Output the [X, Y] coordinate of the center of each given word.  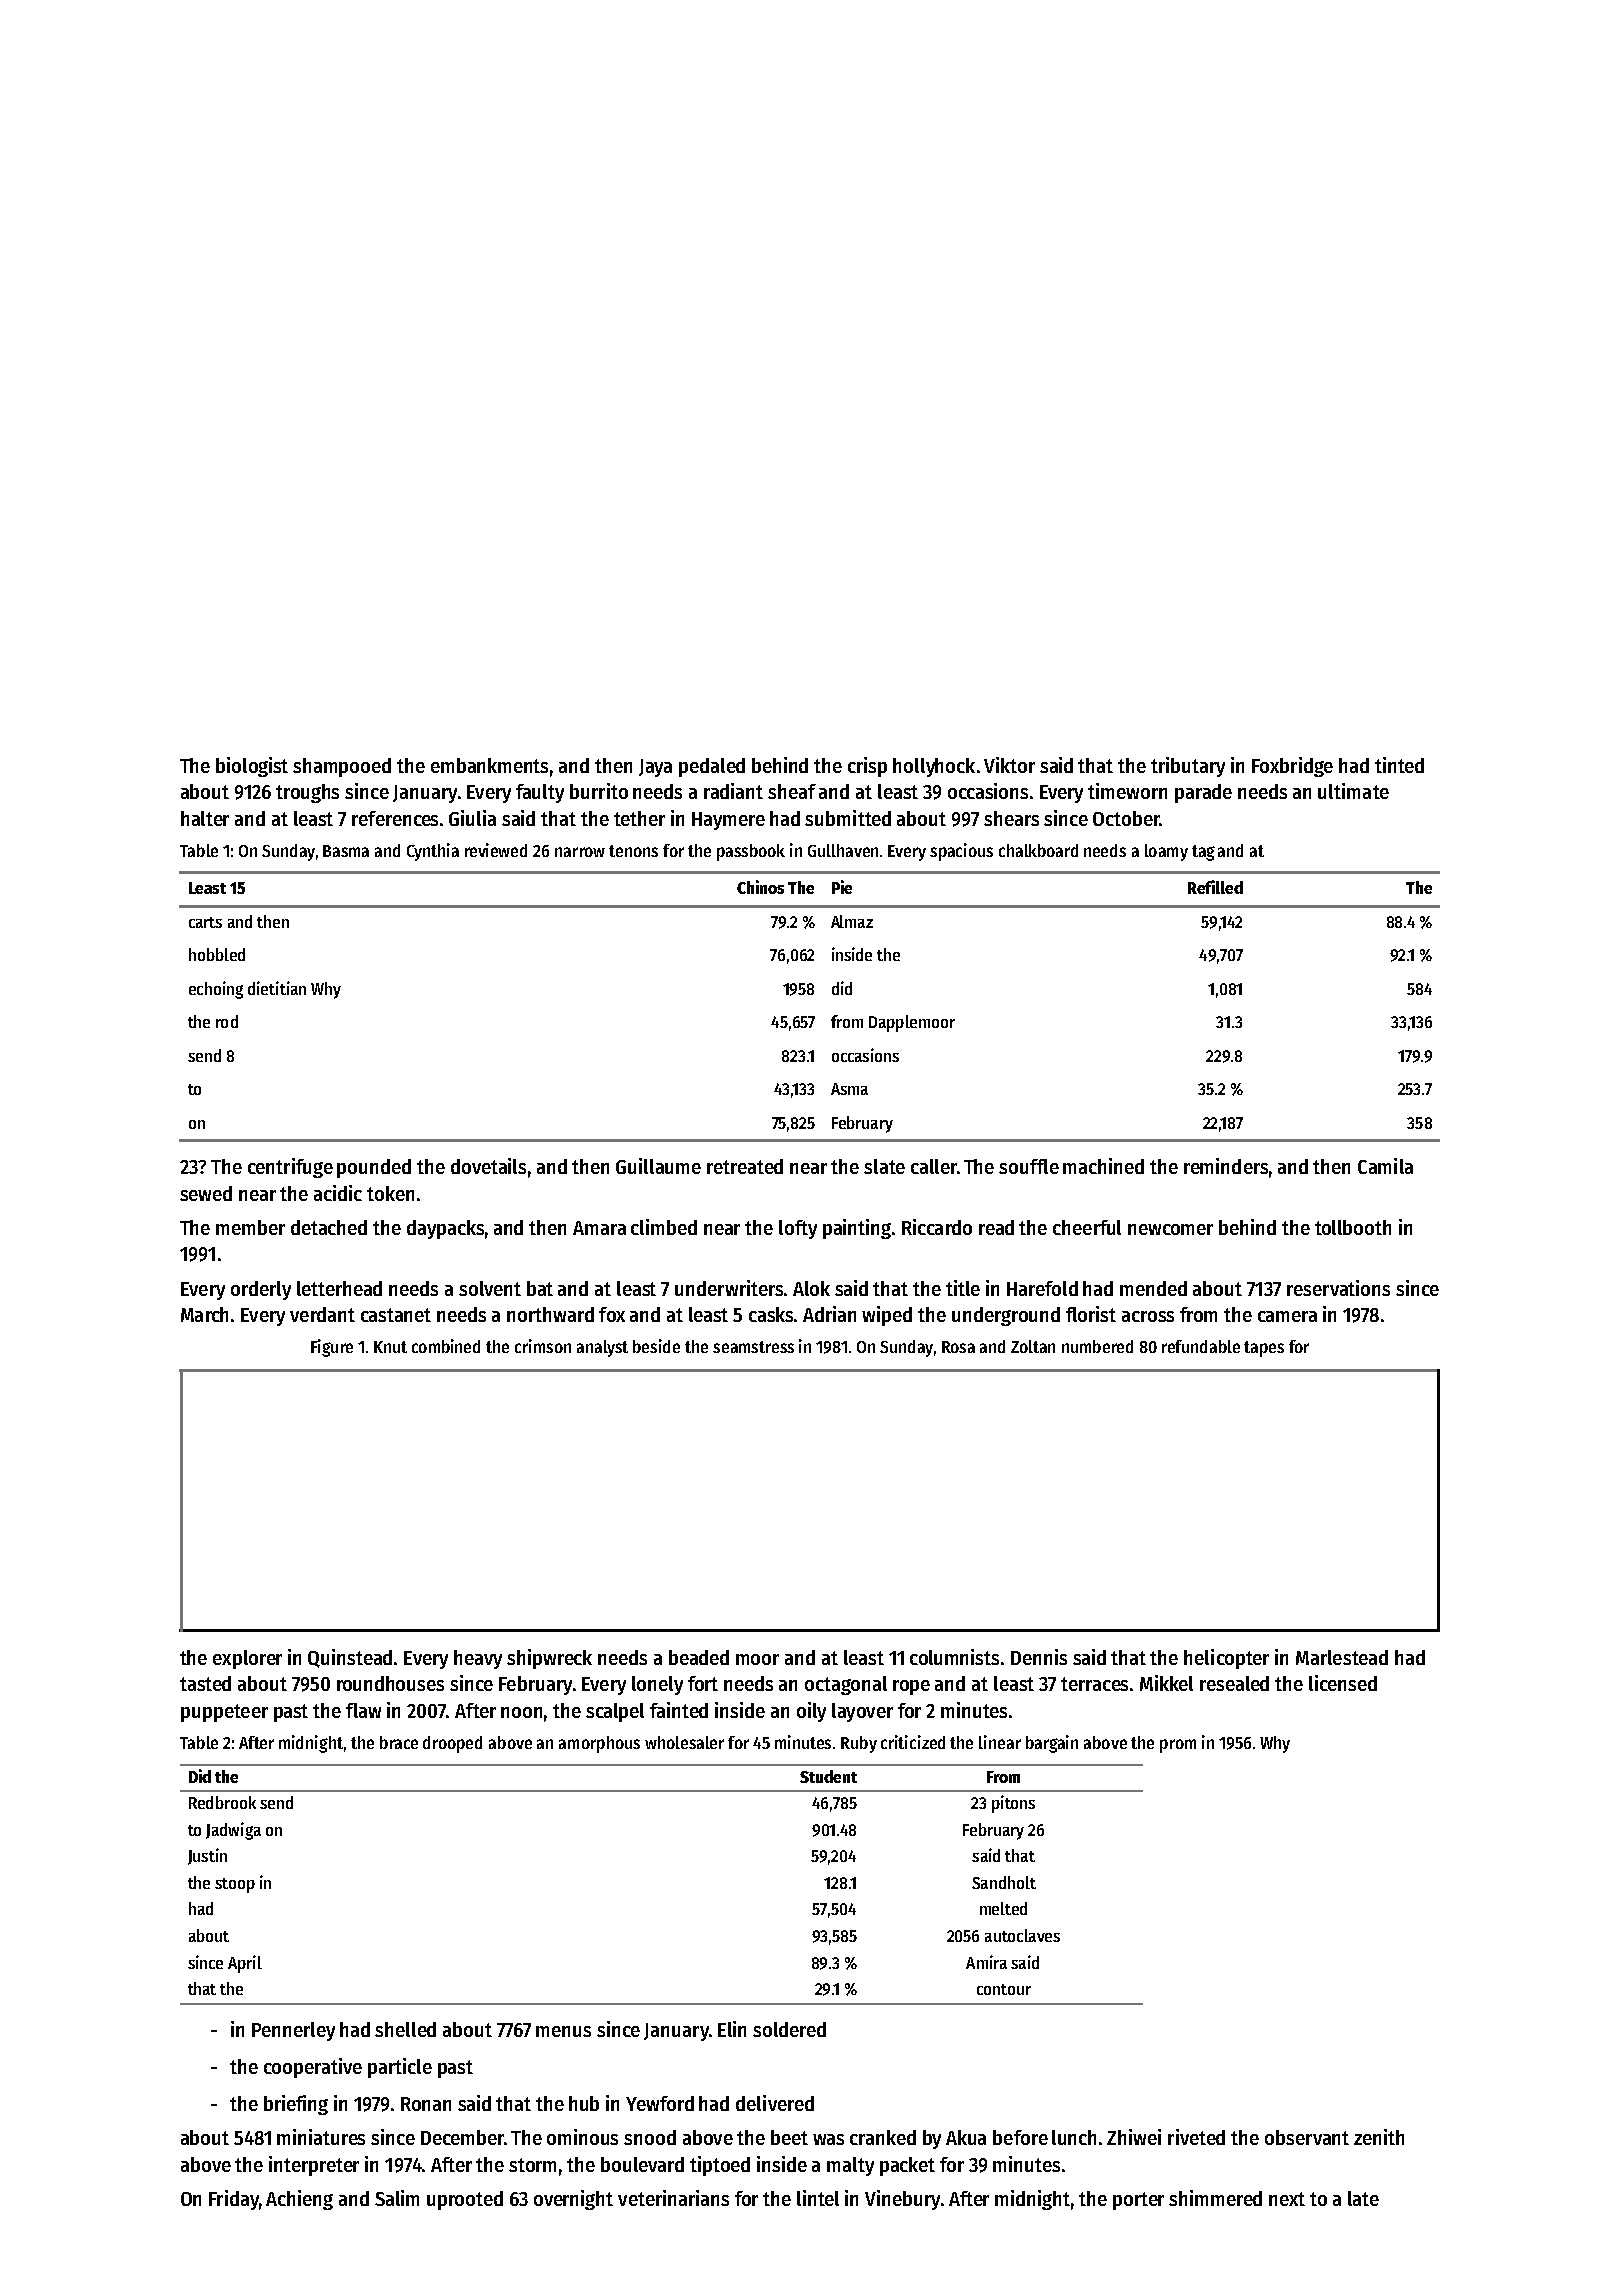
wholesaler [684, 1742]
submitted [848, 818]
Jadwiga [233, 1831]
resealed [1234, 1683]
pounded [374, 1168]
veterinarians [673, 2198]
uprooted [465, 2200]
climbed [664, 1227]
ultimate [1353, 791]
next [1287, 2199]
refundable [1201, 1346]
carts [205, 922]
